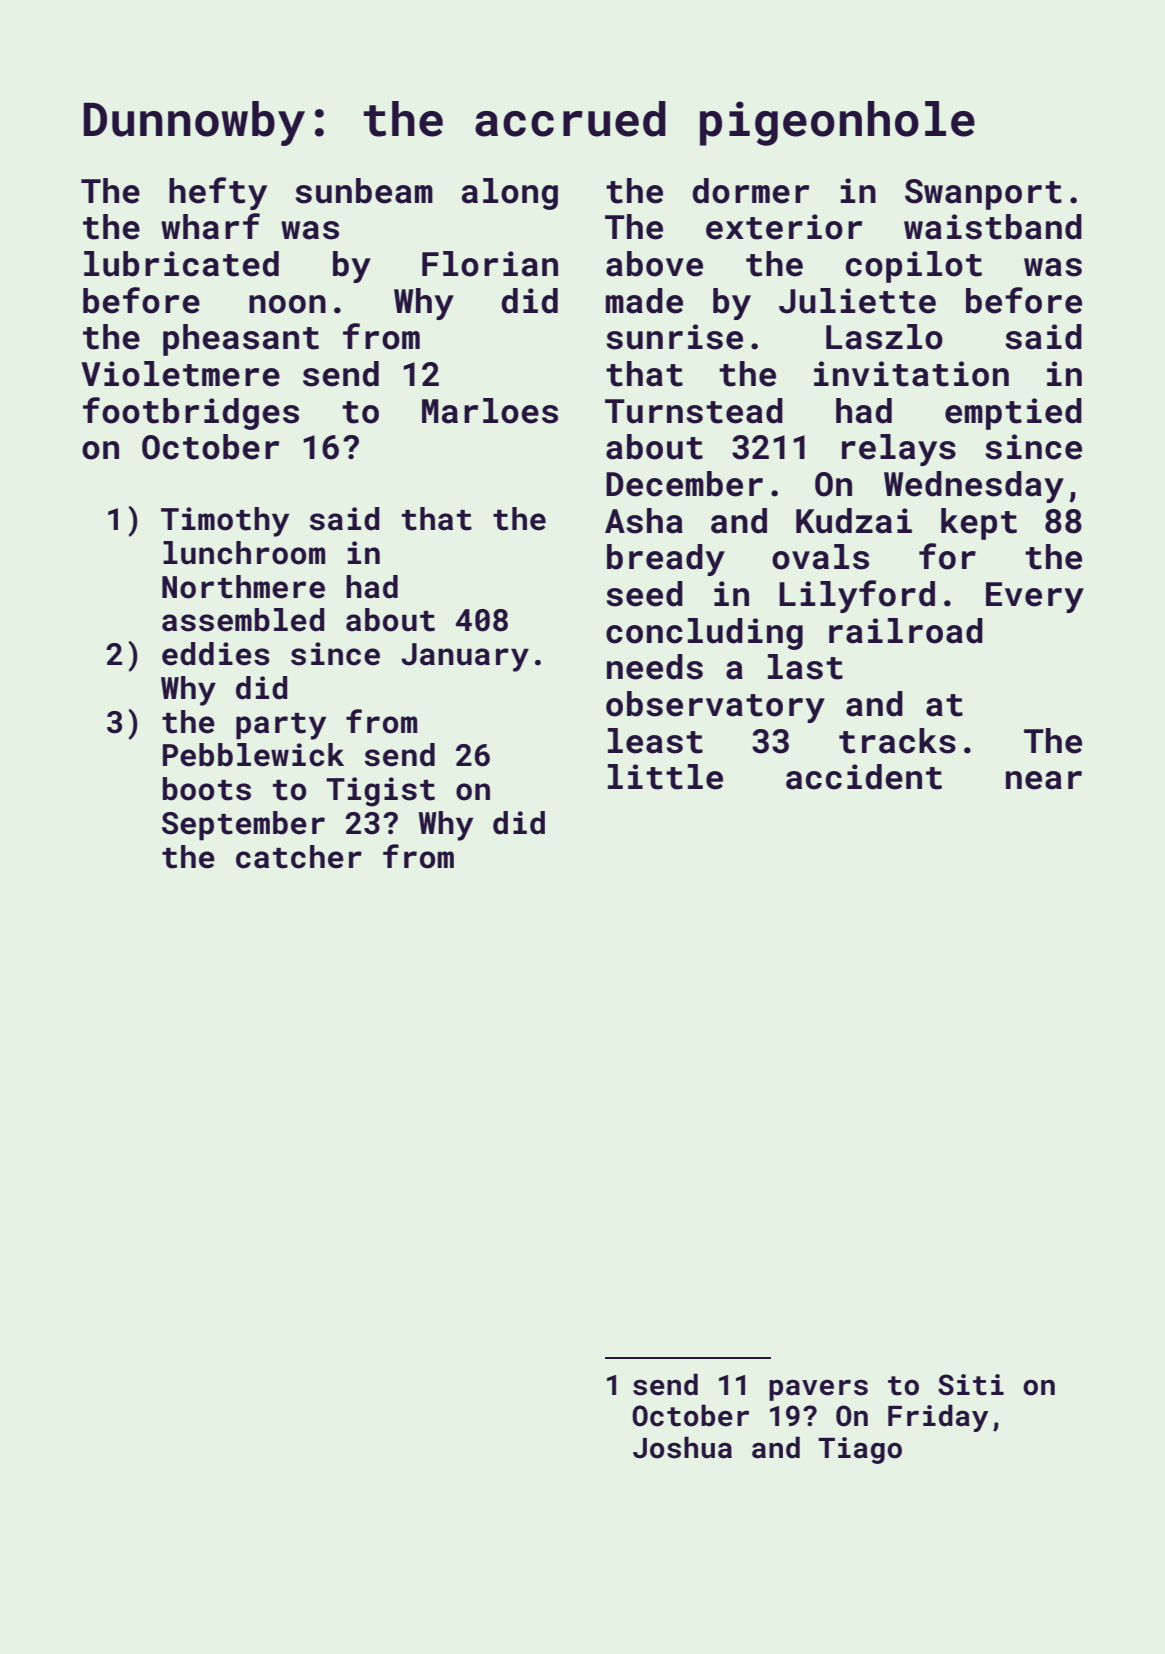  What do you see at coordinates (682, 1447) in the page?
I see `Joshua` at bounding box center [682, 1447].
